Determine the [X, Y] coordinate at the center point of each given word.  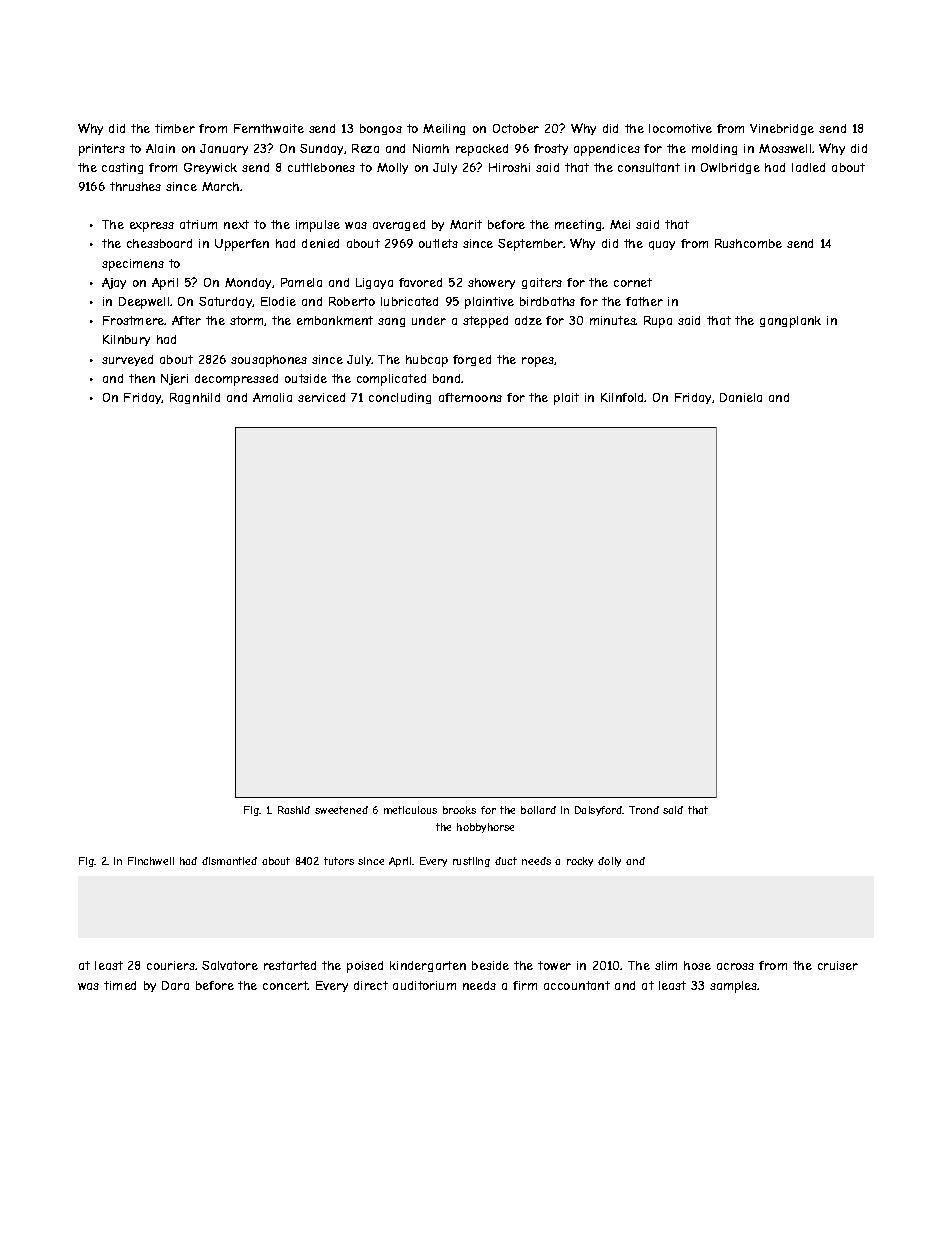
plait [566, 399]
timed [120, 985]
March [220, 186]
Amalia [272, 397]
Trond [644, 810]
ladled [808, 167]
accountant [577, 985]
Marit [466, 224]
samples [734, 987]
